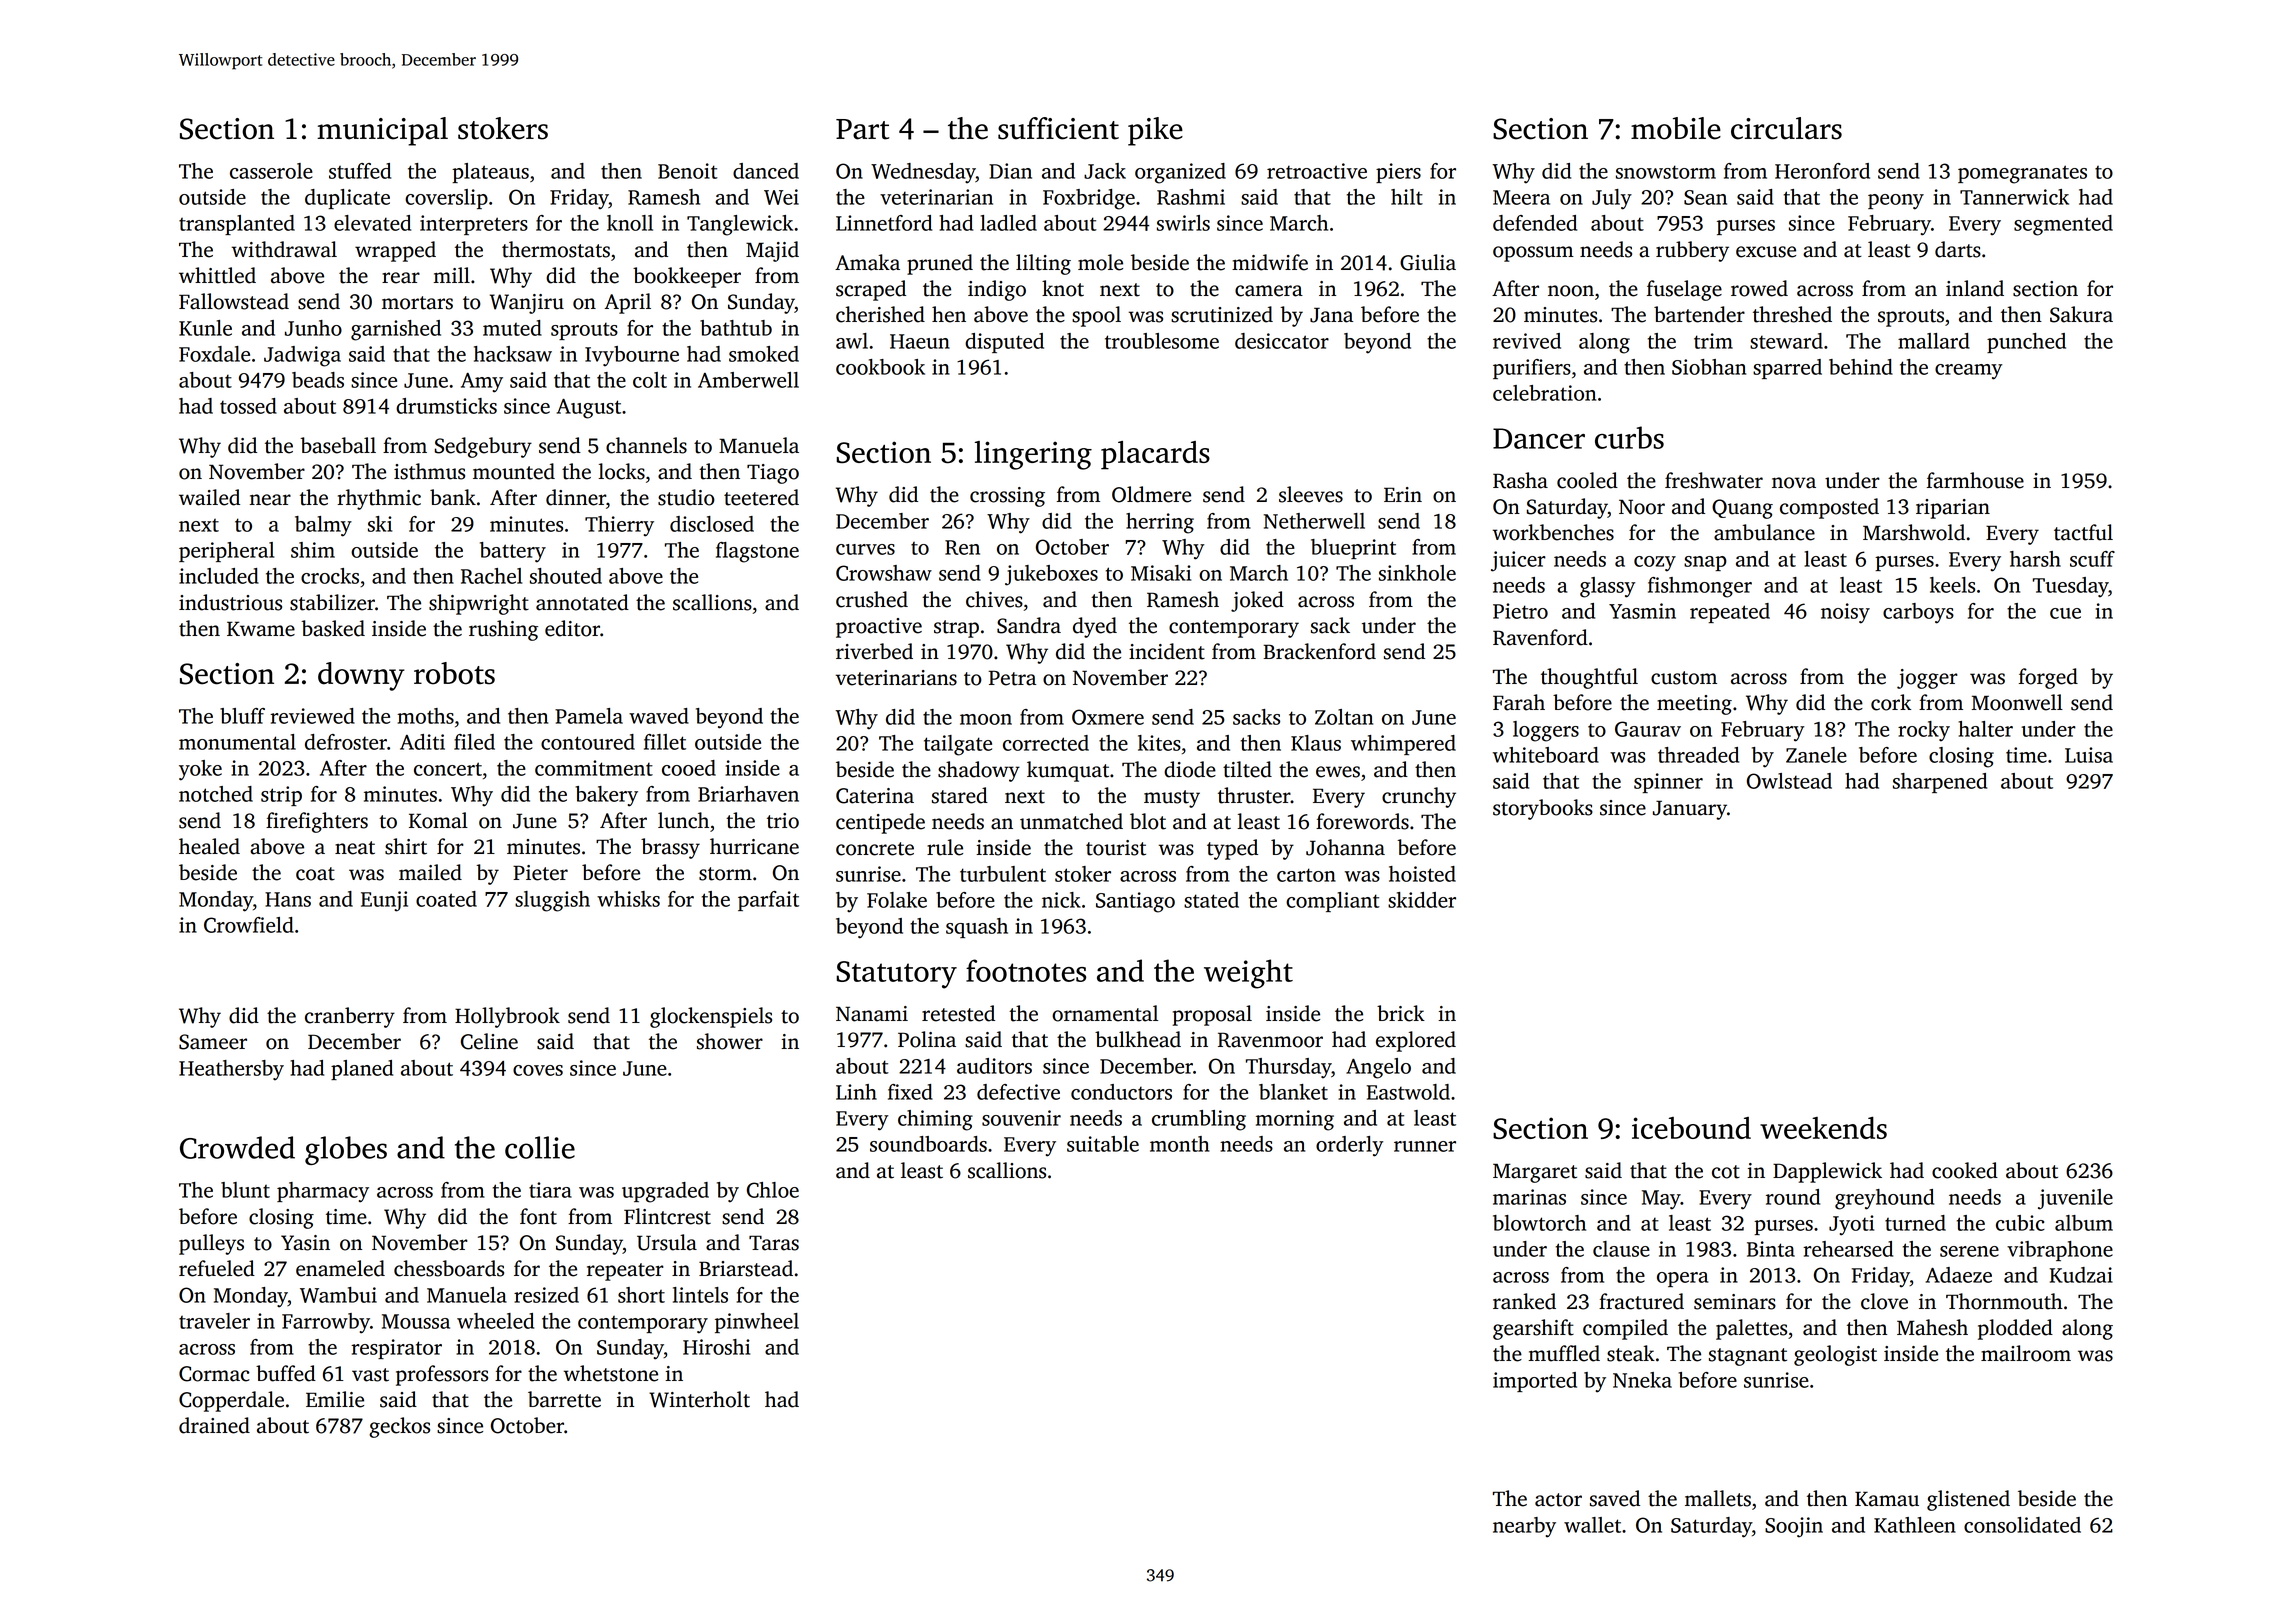 The image size is (2292, 1620). What do you see at coordinates (1713, 341) in the screenshot?
I see `trim` at bounding box center [1713, 341].
